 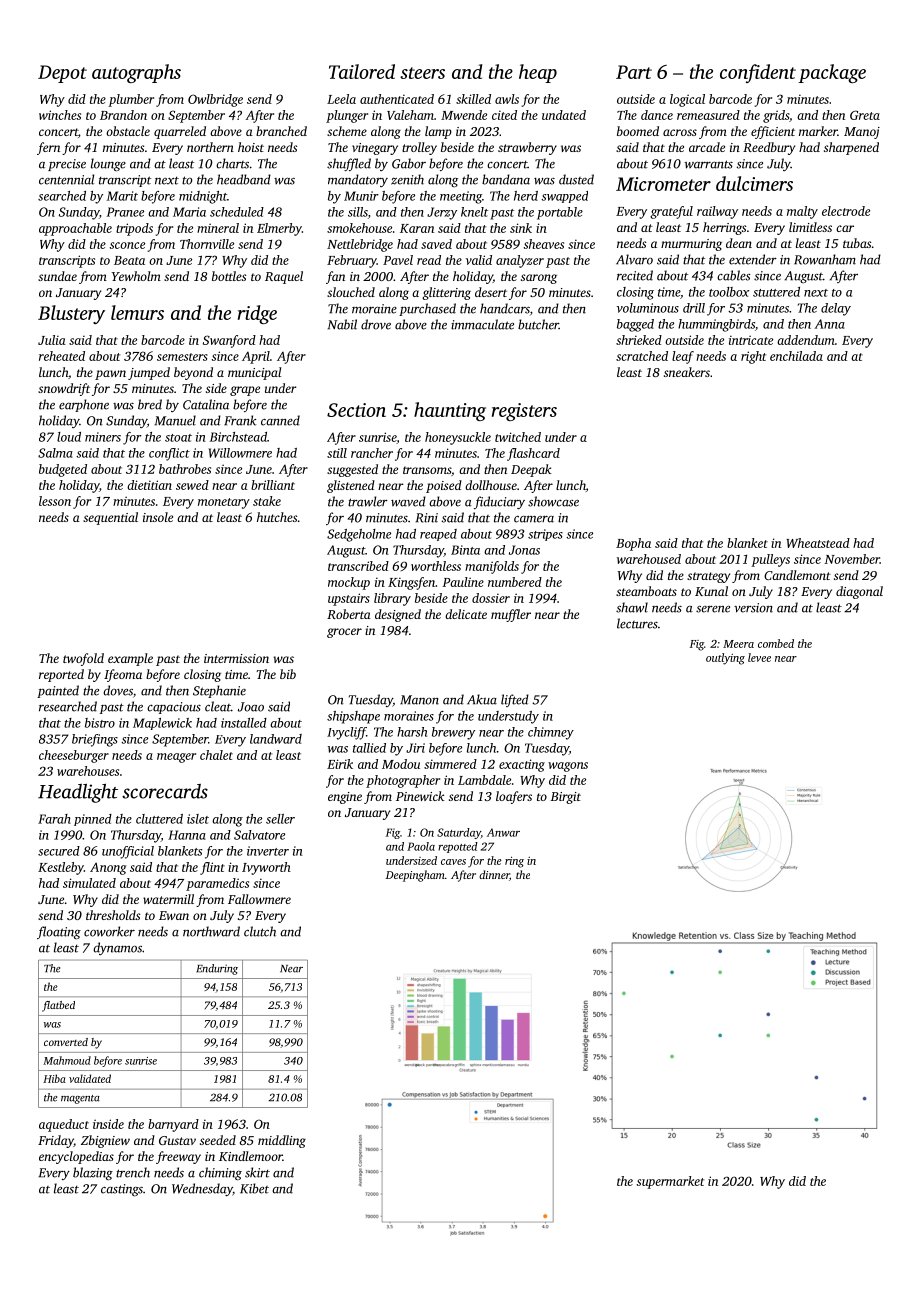 What do you see at coordinates (408, 501) in the screenshot?
I see `waved` at bounding box center [408, 501].
